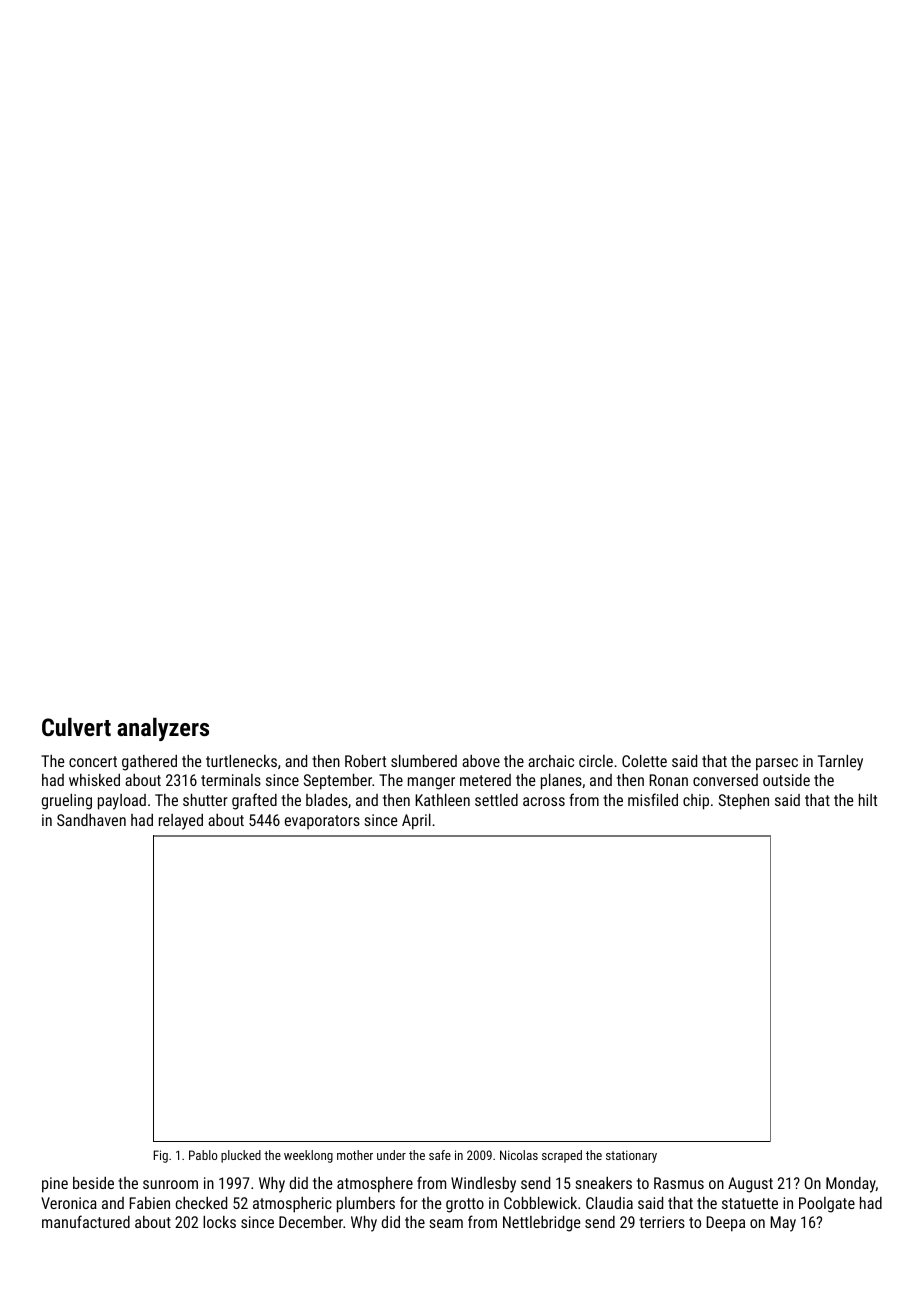  I want to click on slumbered, so click(424, 761).
